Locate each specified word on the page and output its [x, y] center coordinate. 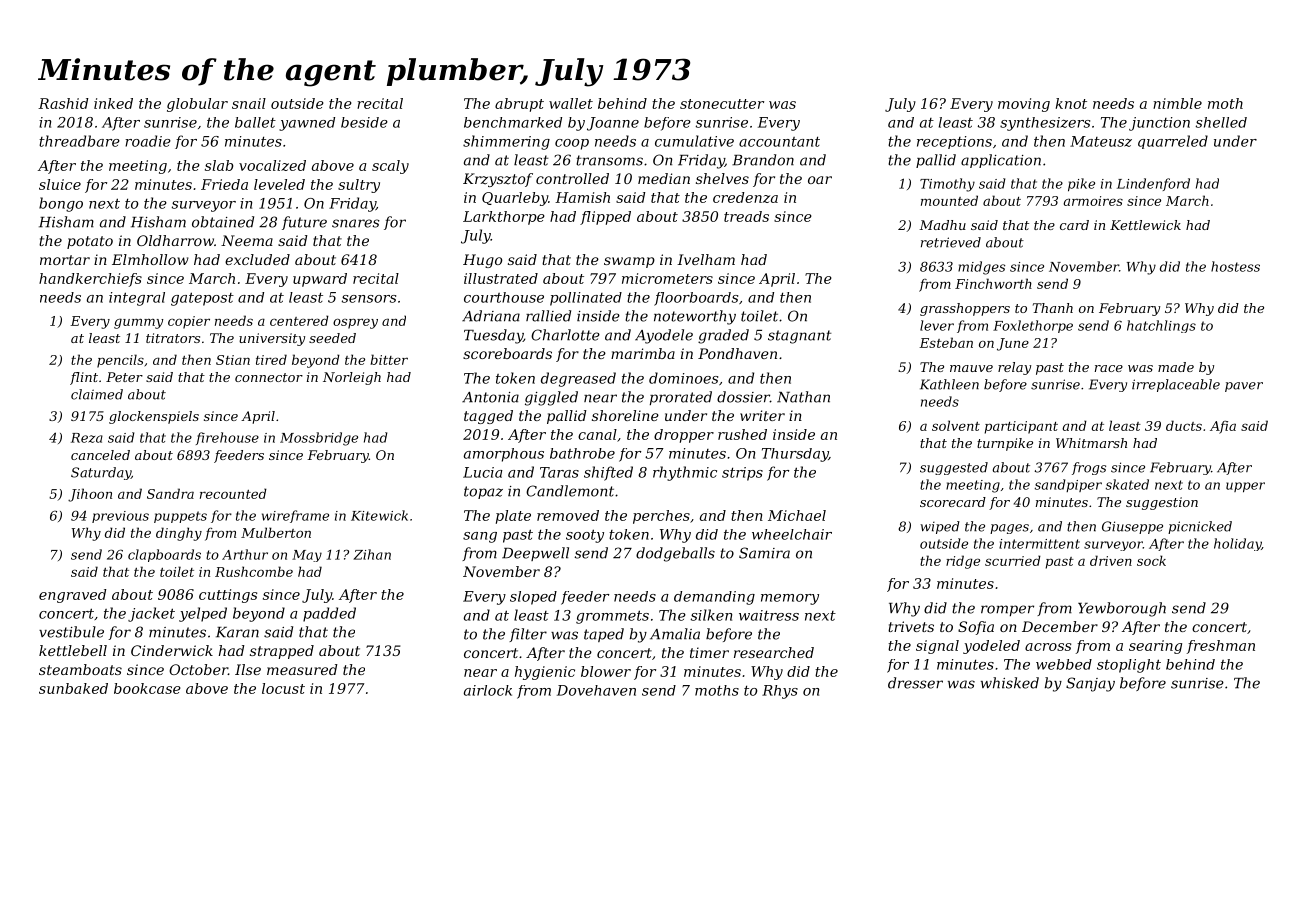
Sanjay [1090, 684]
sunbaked [73, 688]
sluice [60, 184]
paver [1244, 387]
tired [271, 359]
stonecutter [722, 104]
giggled [551, 398]
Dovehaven [596, 690]
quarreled [1173, 142]
